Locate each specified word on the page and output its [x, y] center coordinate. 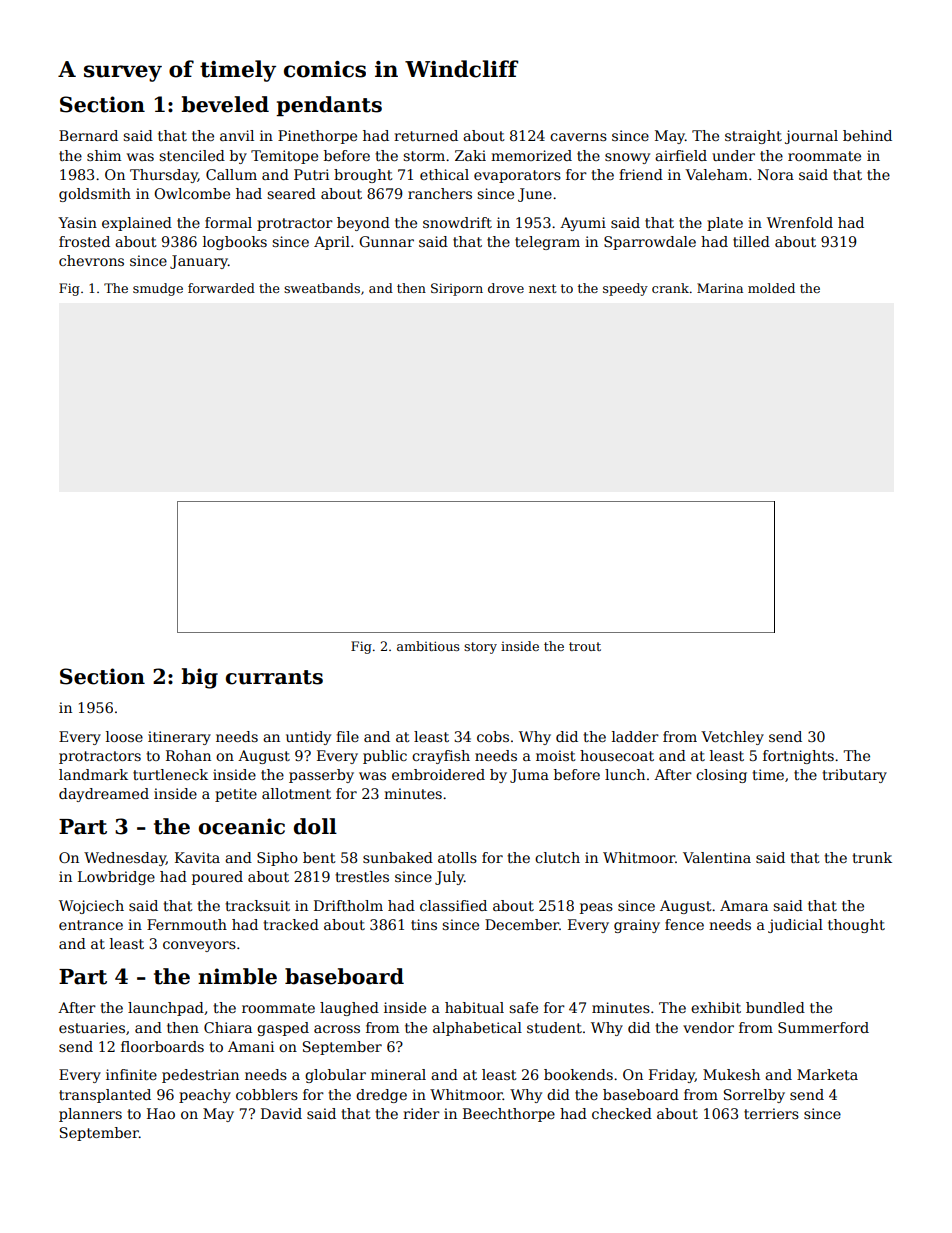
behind [867, 135]
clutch [557, 857]
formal [228, 222]
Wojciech [91, 907]
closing [721, 776]
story [480, 648]
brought [363, 176]
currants [274, 677]
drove [506, 288]
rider [421, 1113]
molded [771, 288]
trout [585, 646]
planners [90, 1115]
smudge [158, 289]
